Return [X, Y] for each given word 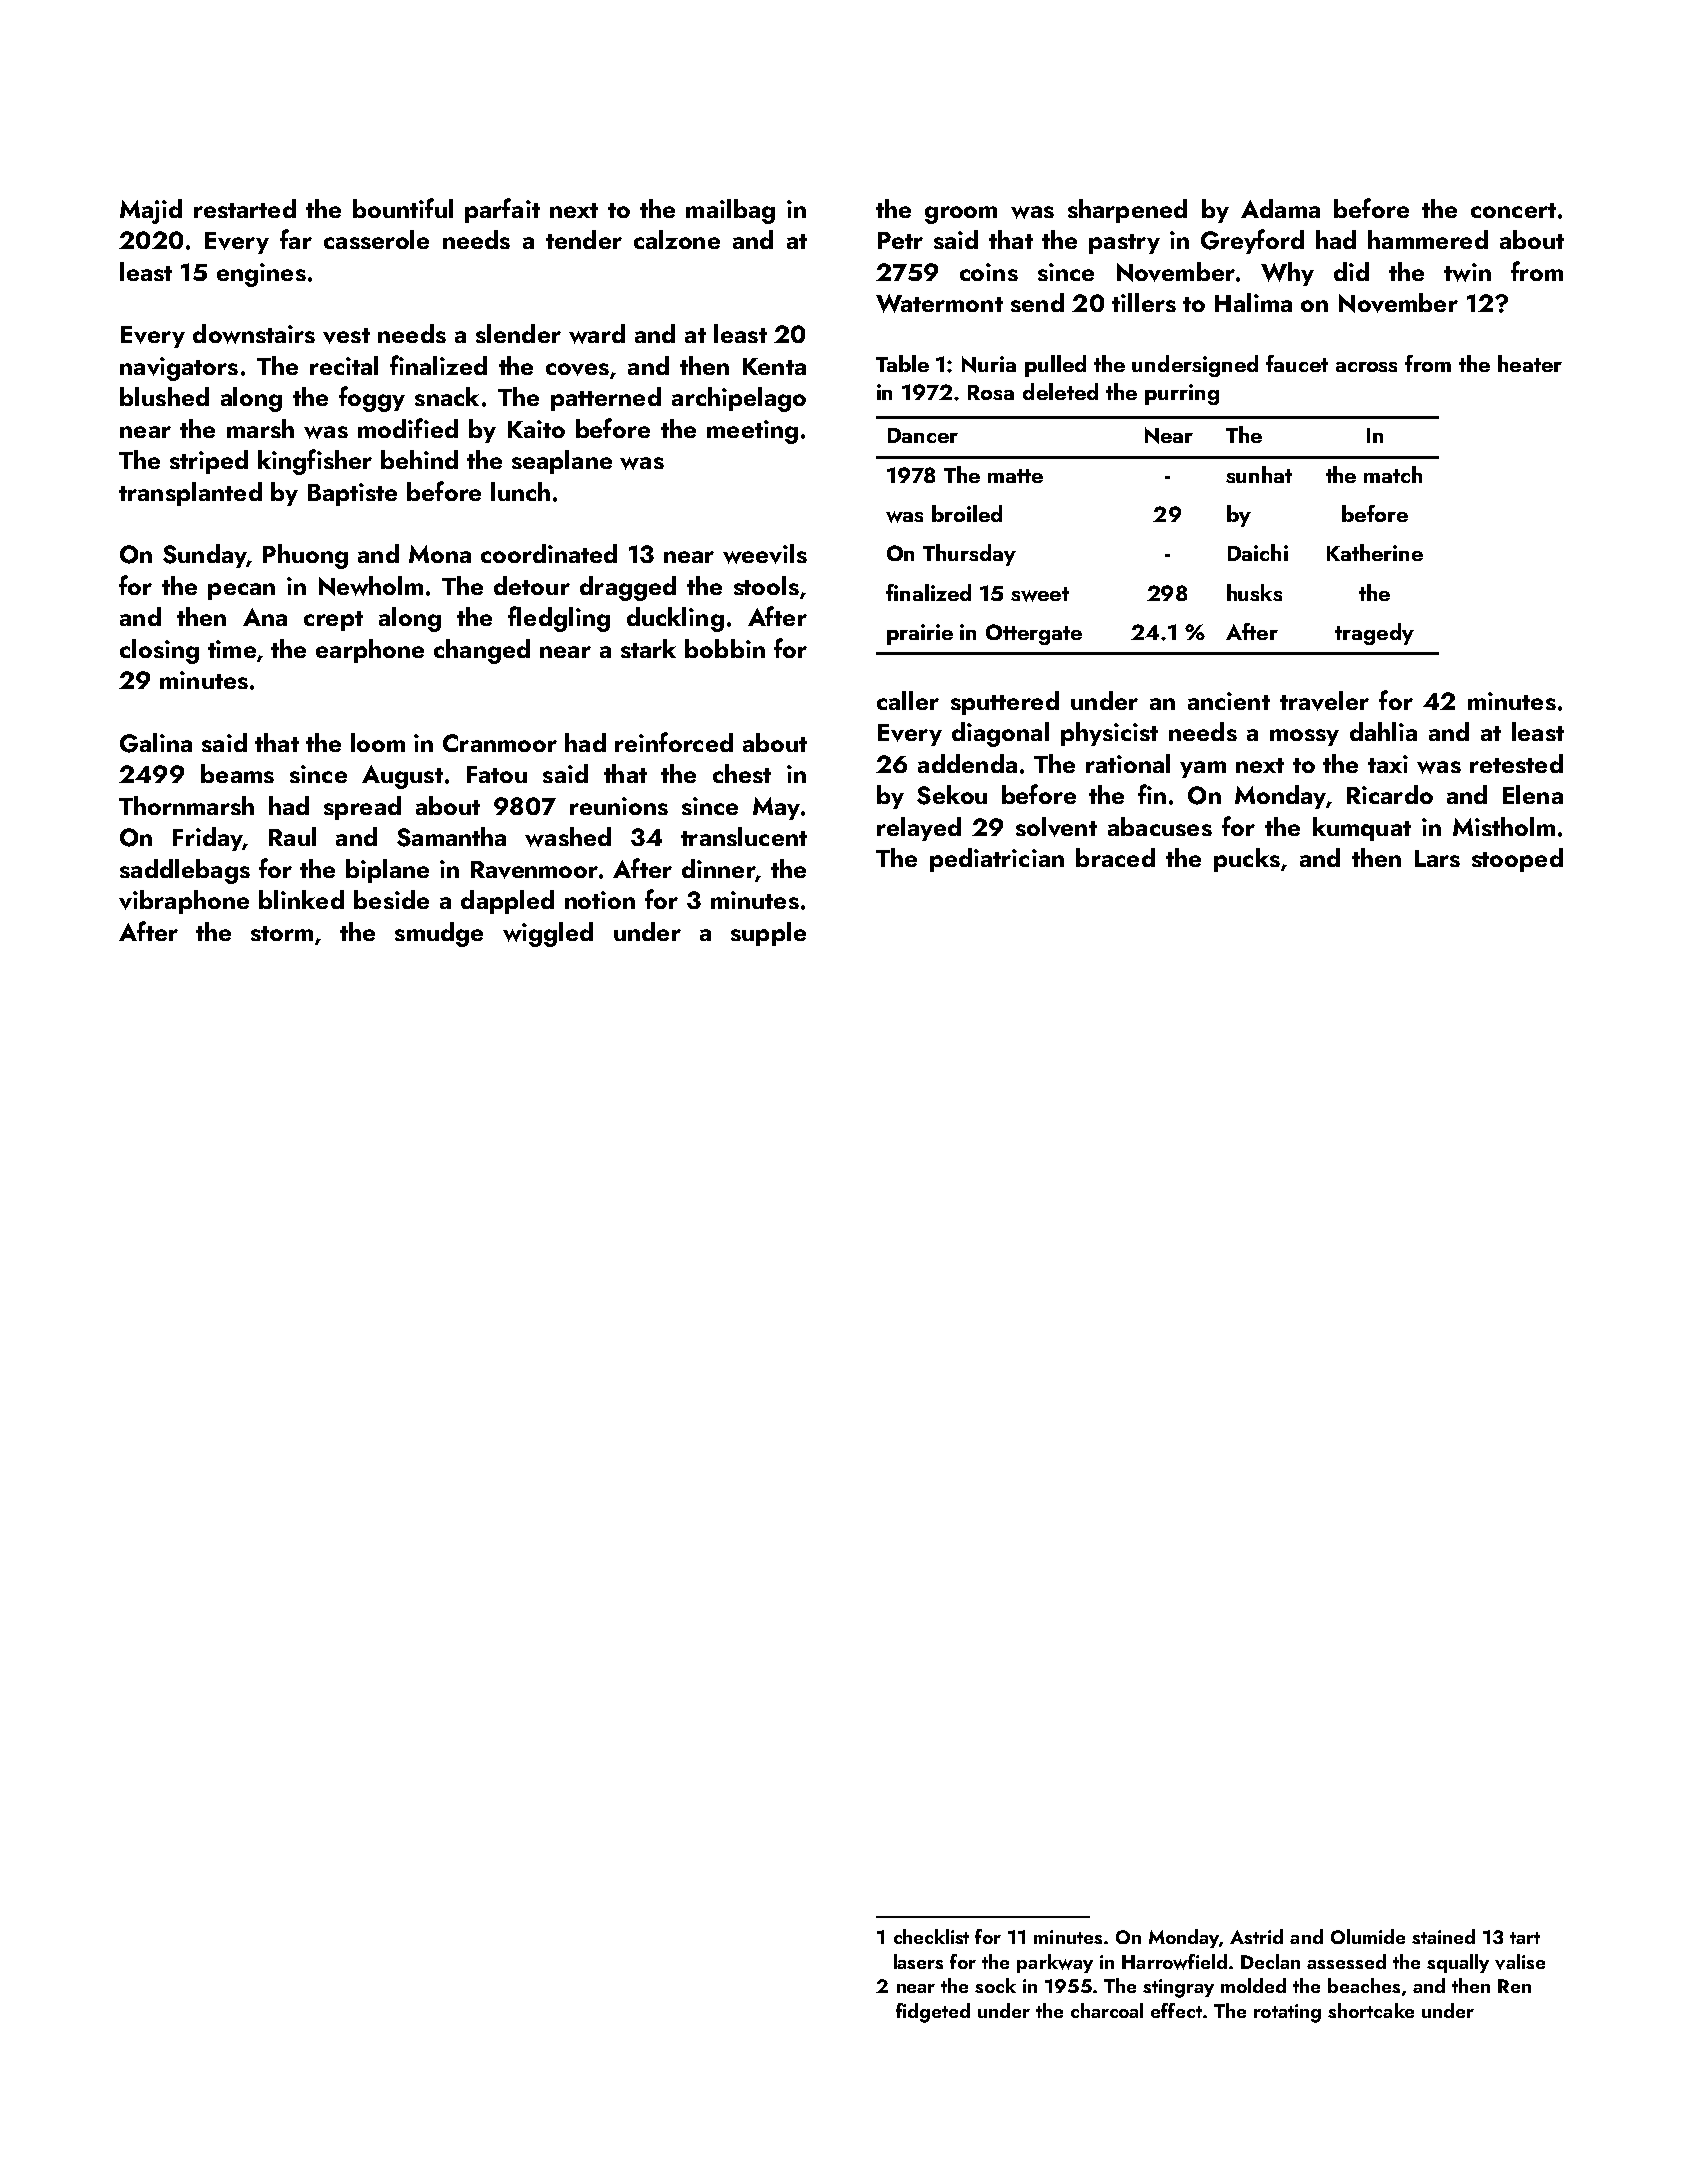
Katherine [1375, 552]
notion [600, 900]
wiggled [548, 934]
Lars [1437, 858]
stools [766, 585]
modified [408, 428]
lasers [918, 1961]
